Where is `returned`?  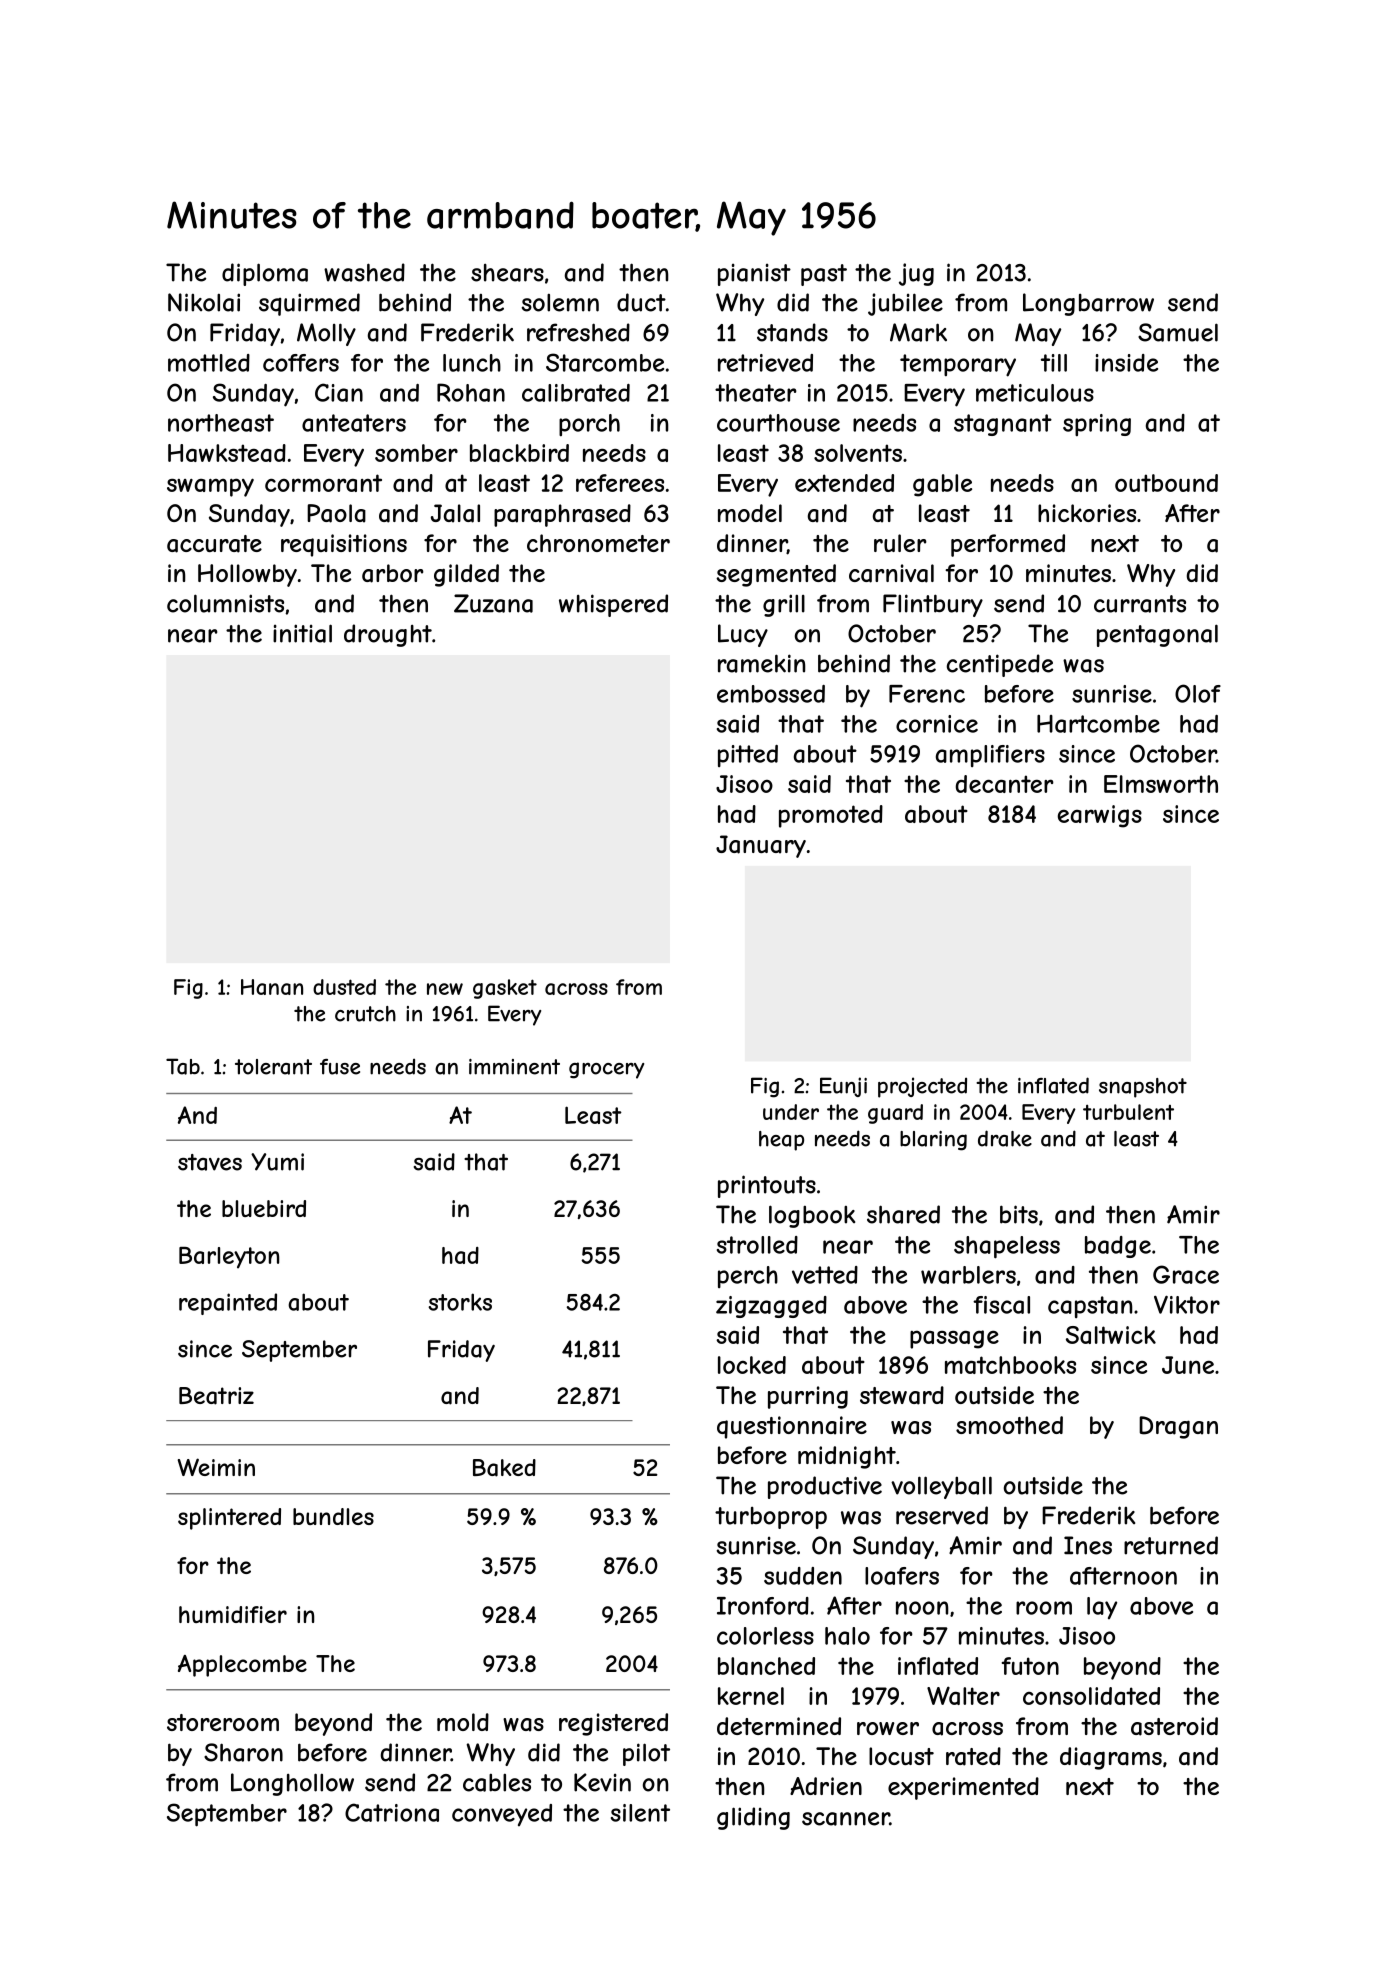 returned is located at coordinates (1171, 1545).
